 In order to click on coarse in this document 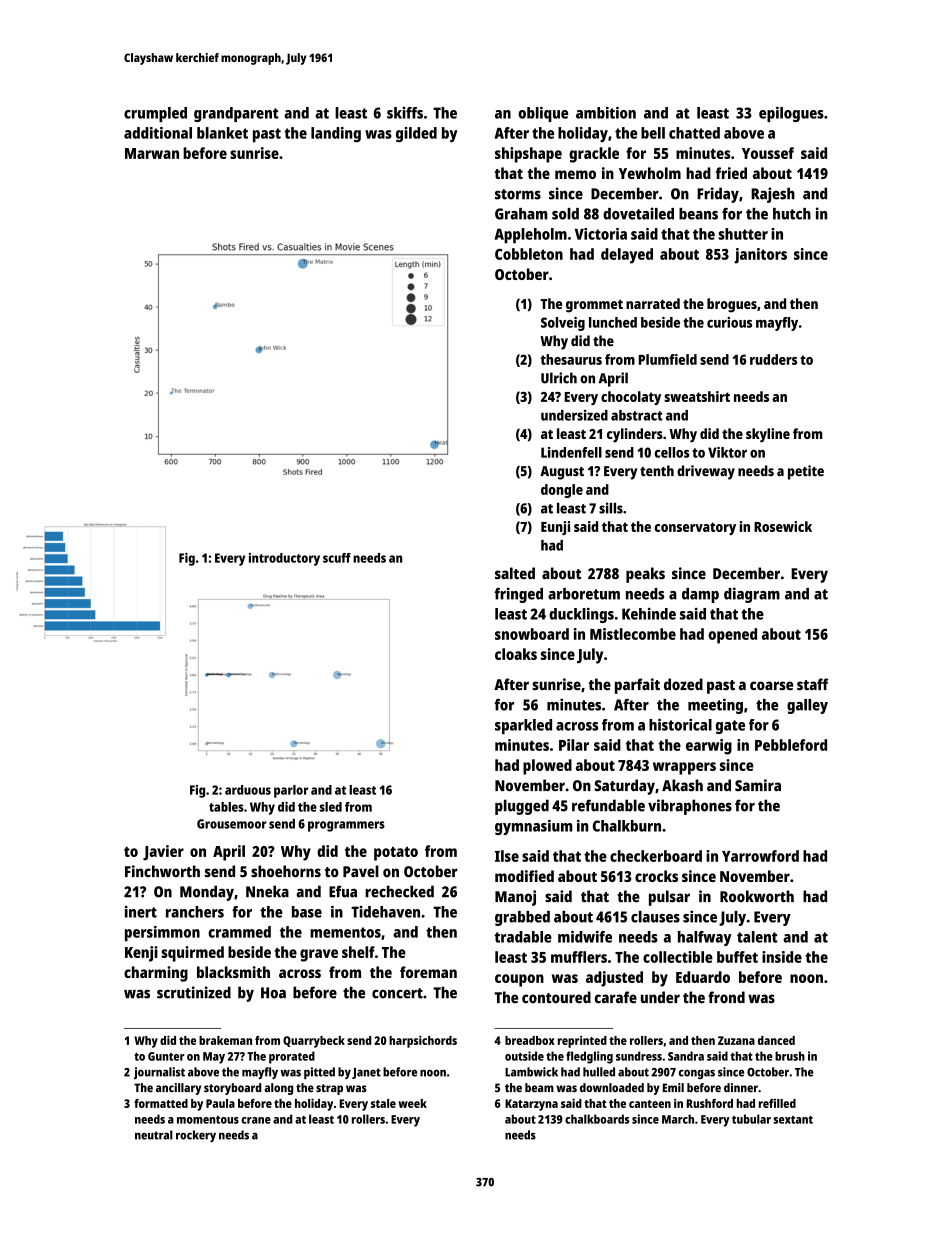, I will do `click(771, 686)`.
